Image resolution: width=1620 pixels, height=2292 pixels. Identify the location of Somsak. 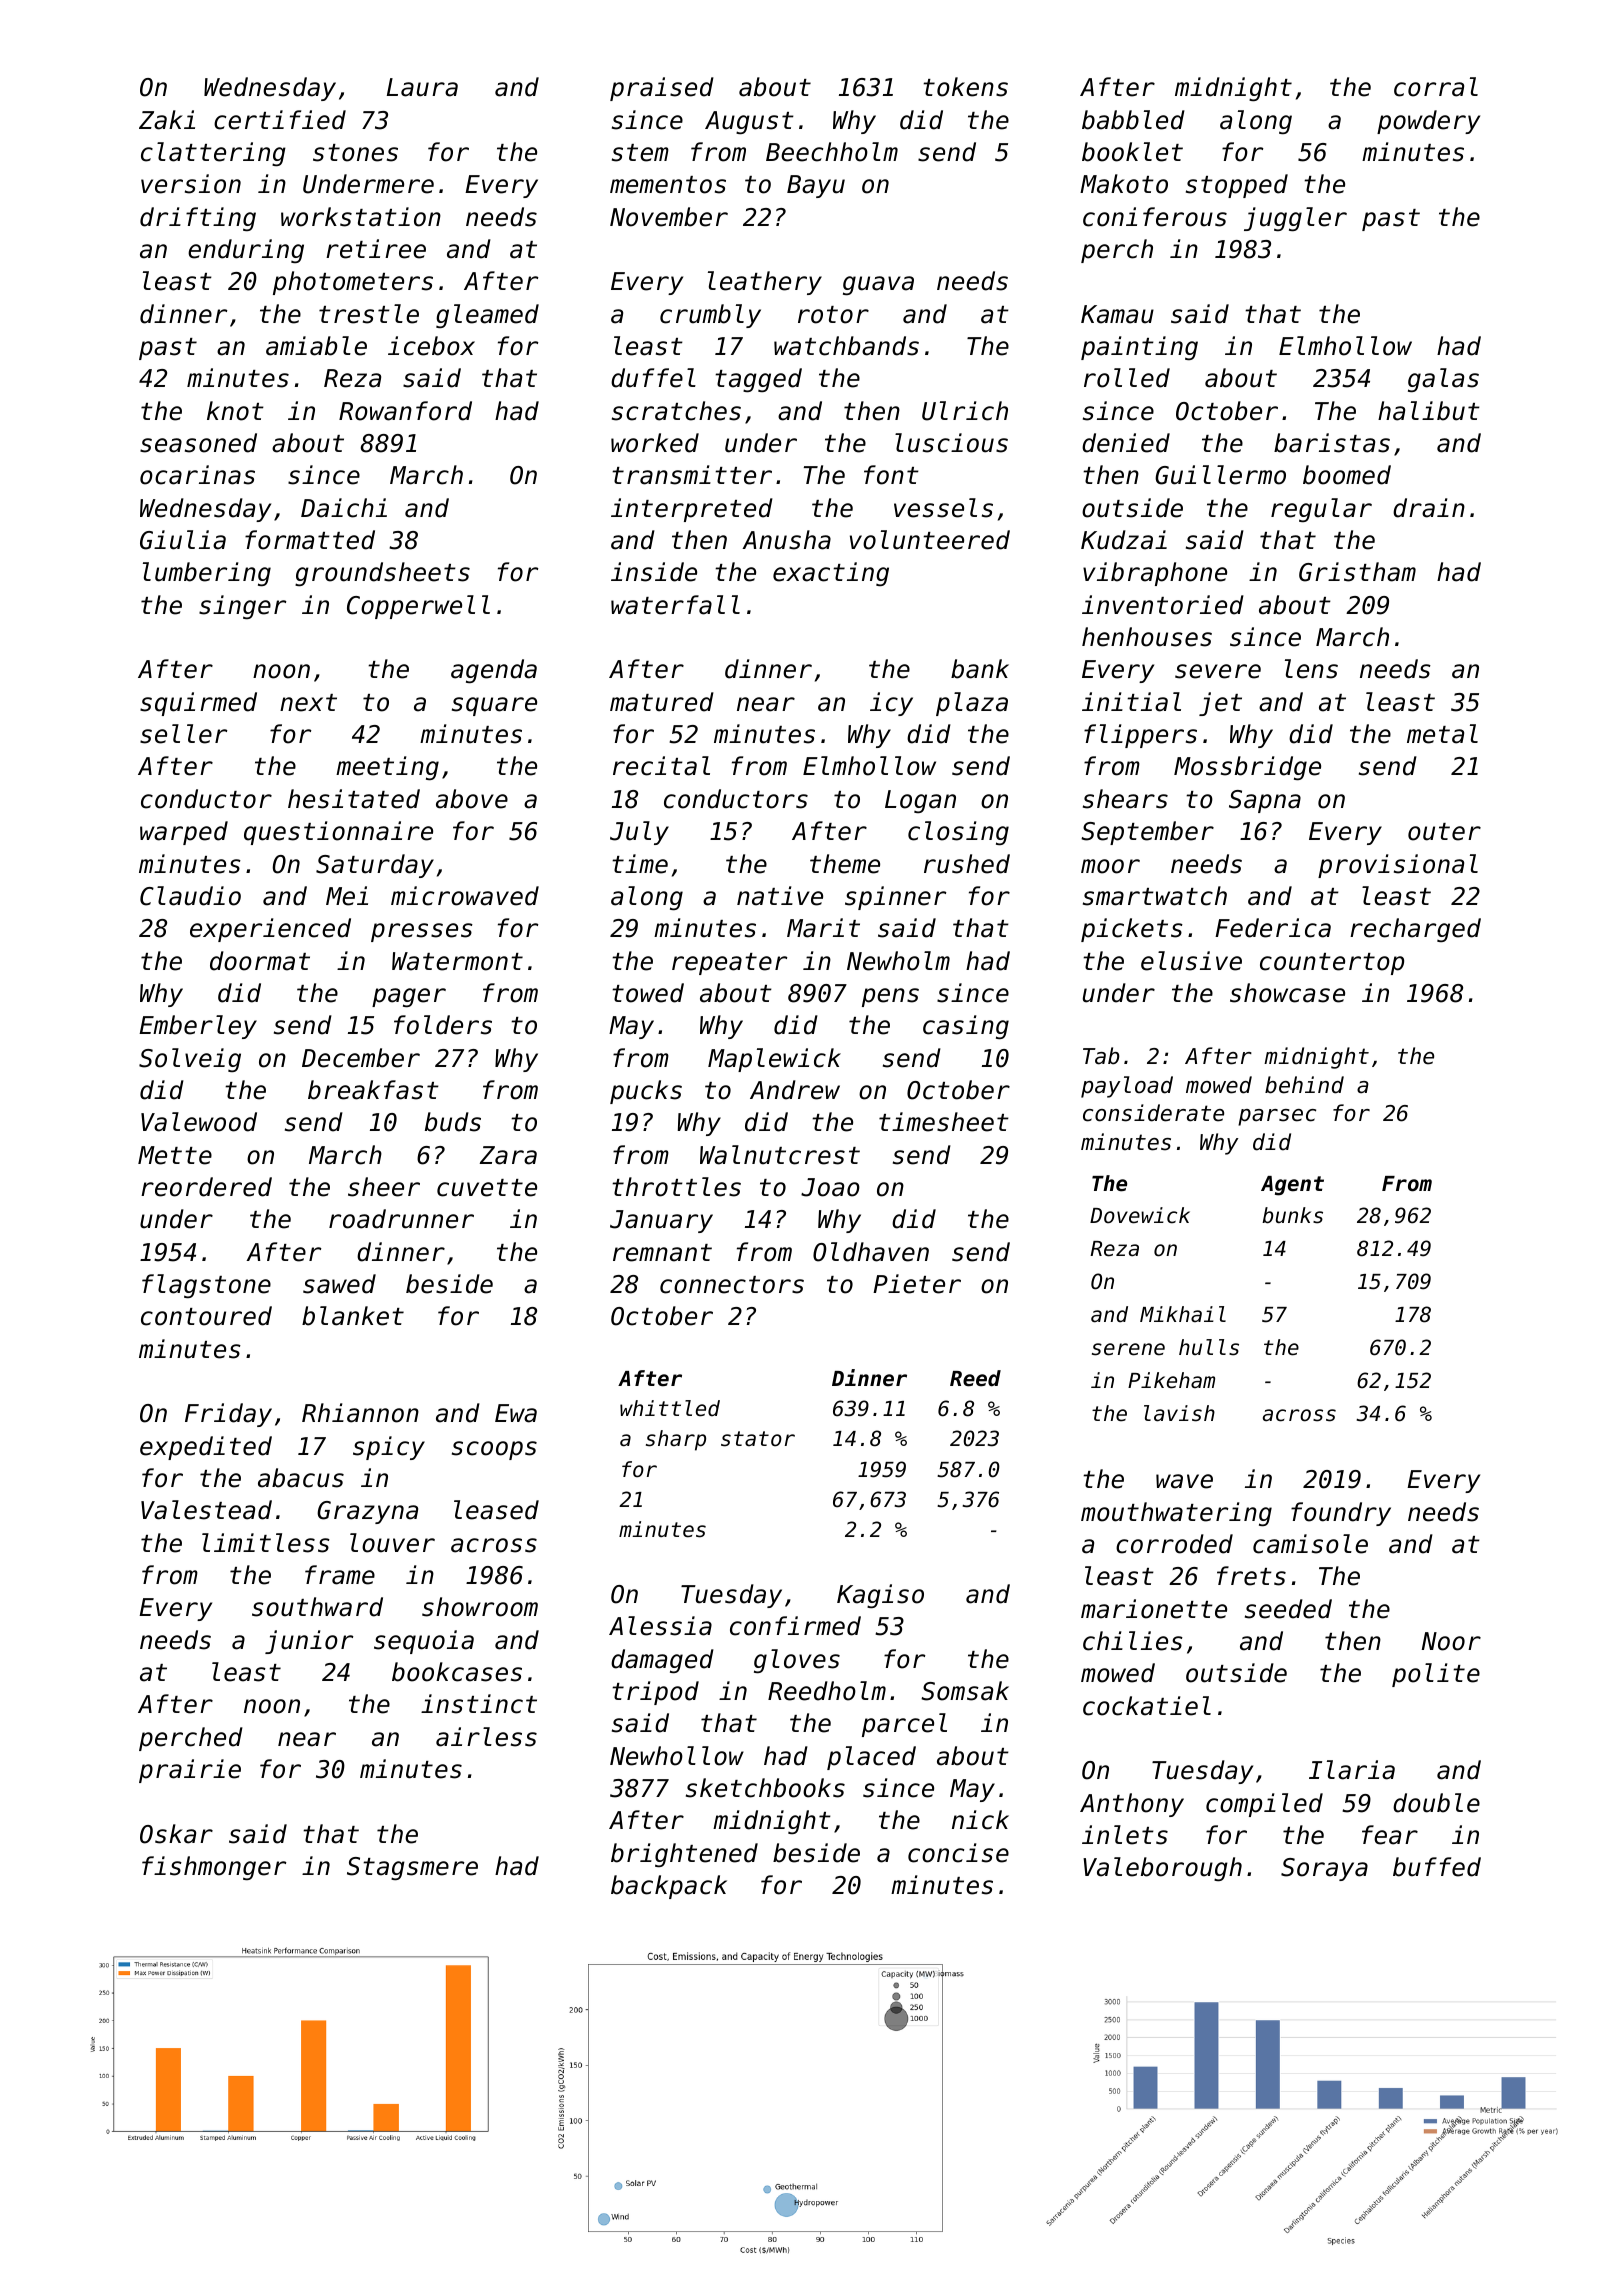
(965, 1691).
